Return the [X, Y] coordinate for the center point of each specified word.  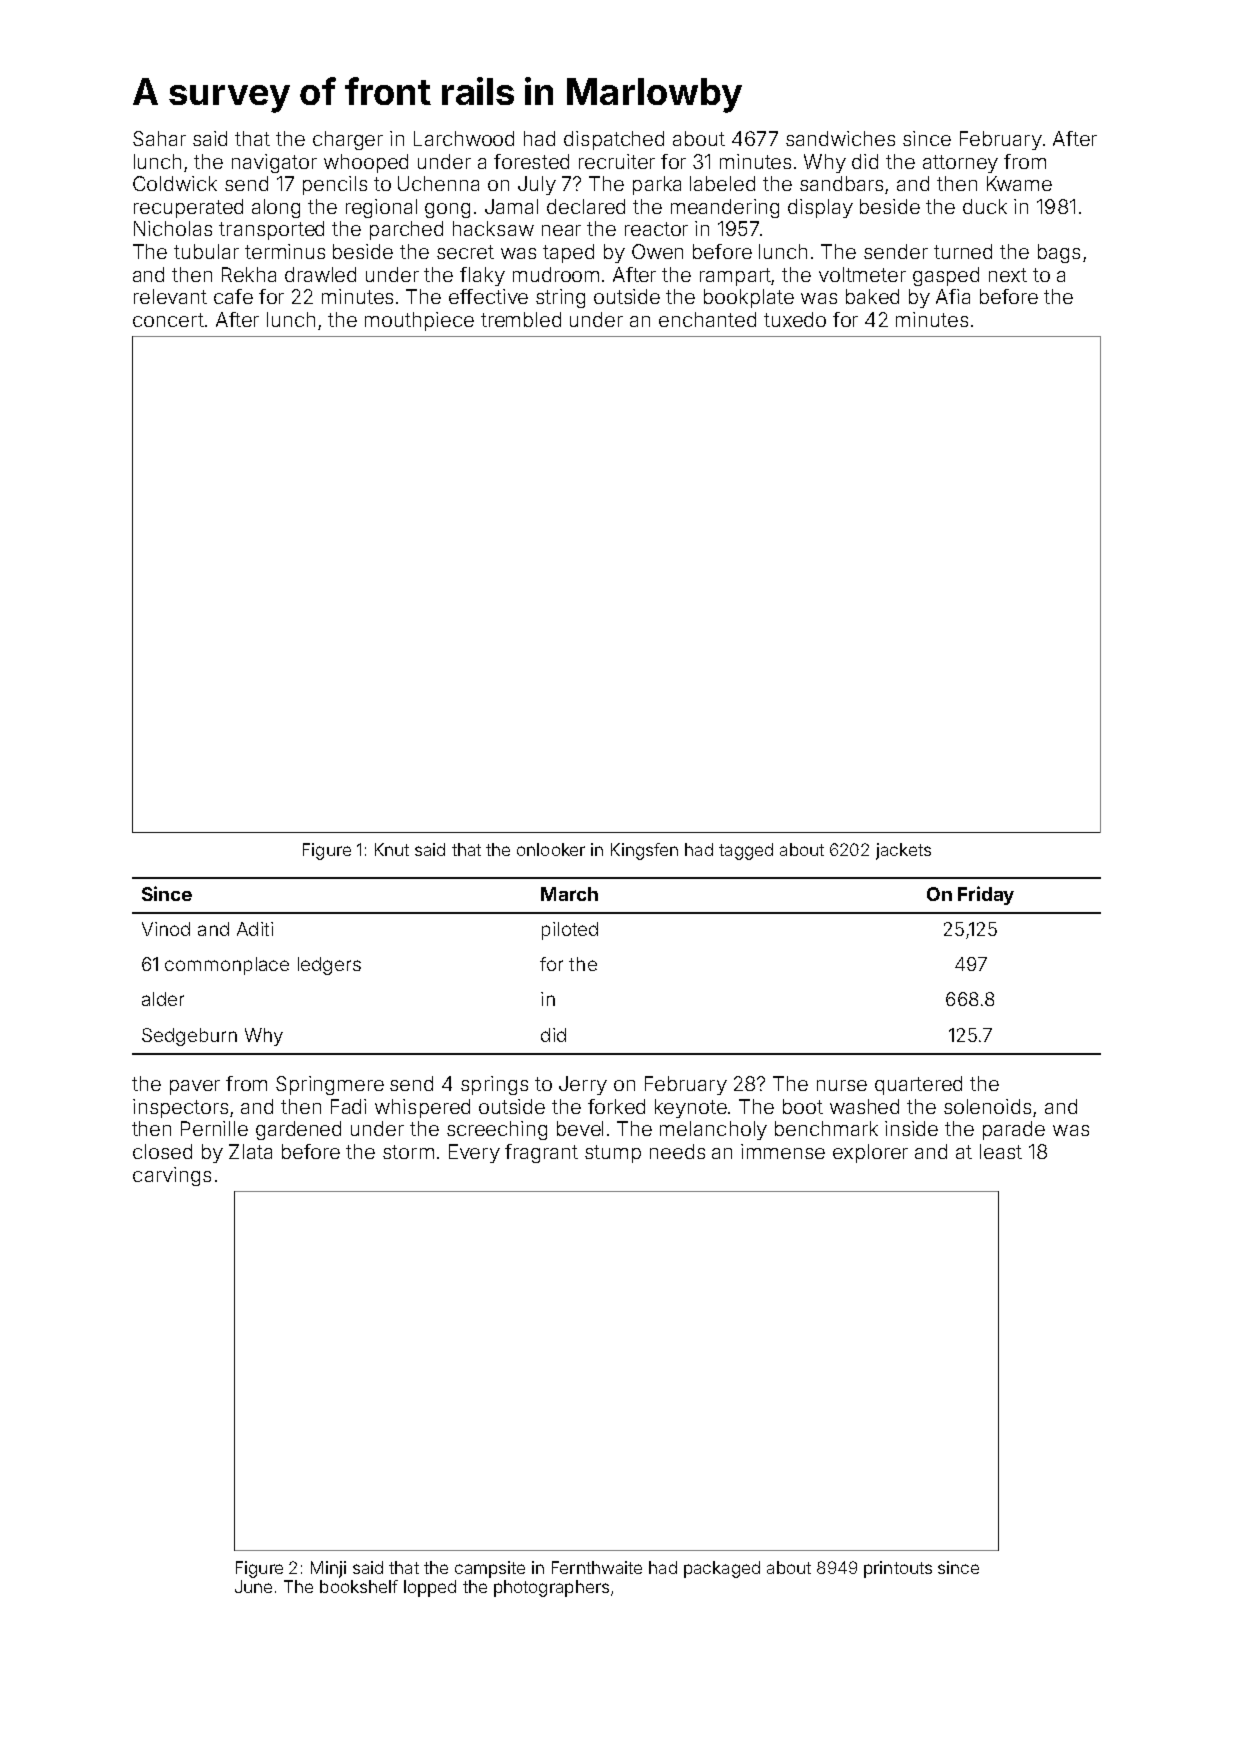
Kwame [1019, 183]
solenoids [987, 1106]
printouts [898, 1569]
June [253, 1586]
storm [408, 1152]
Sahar [159, 138]
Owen [657, 251]
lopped [430, 1588]
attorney [960, 164]
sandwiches [840, 138]
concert [168, 320]
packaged [722, 1569]
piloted [570, 931]
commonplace [227, 966]
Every [474, 1153]
